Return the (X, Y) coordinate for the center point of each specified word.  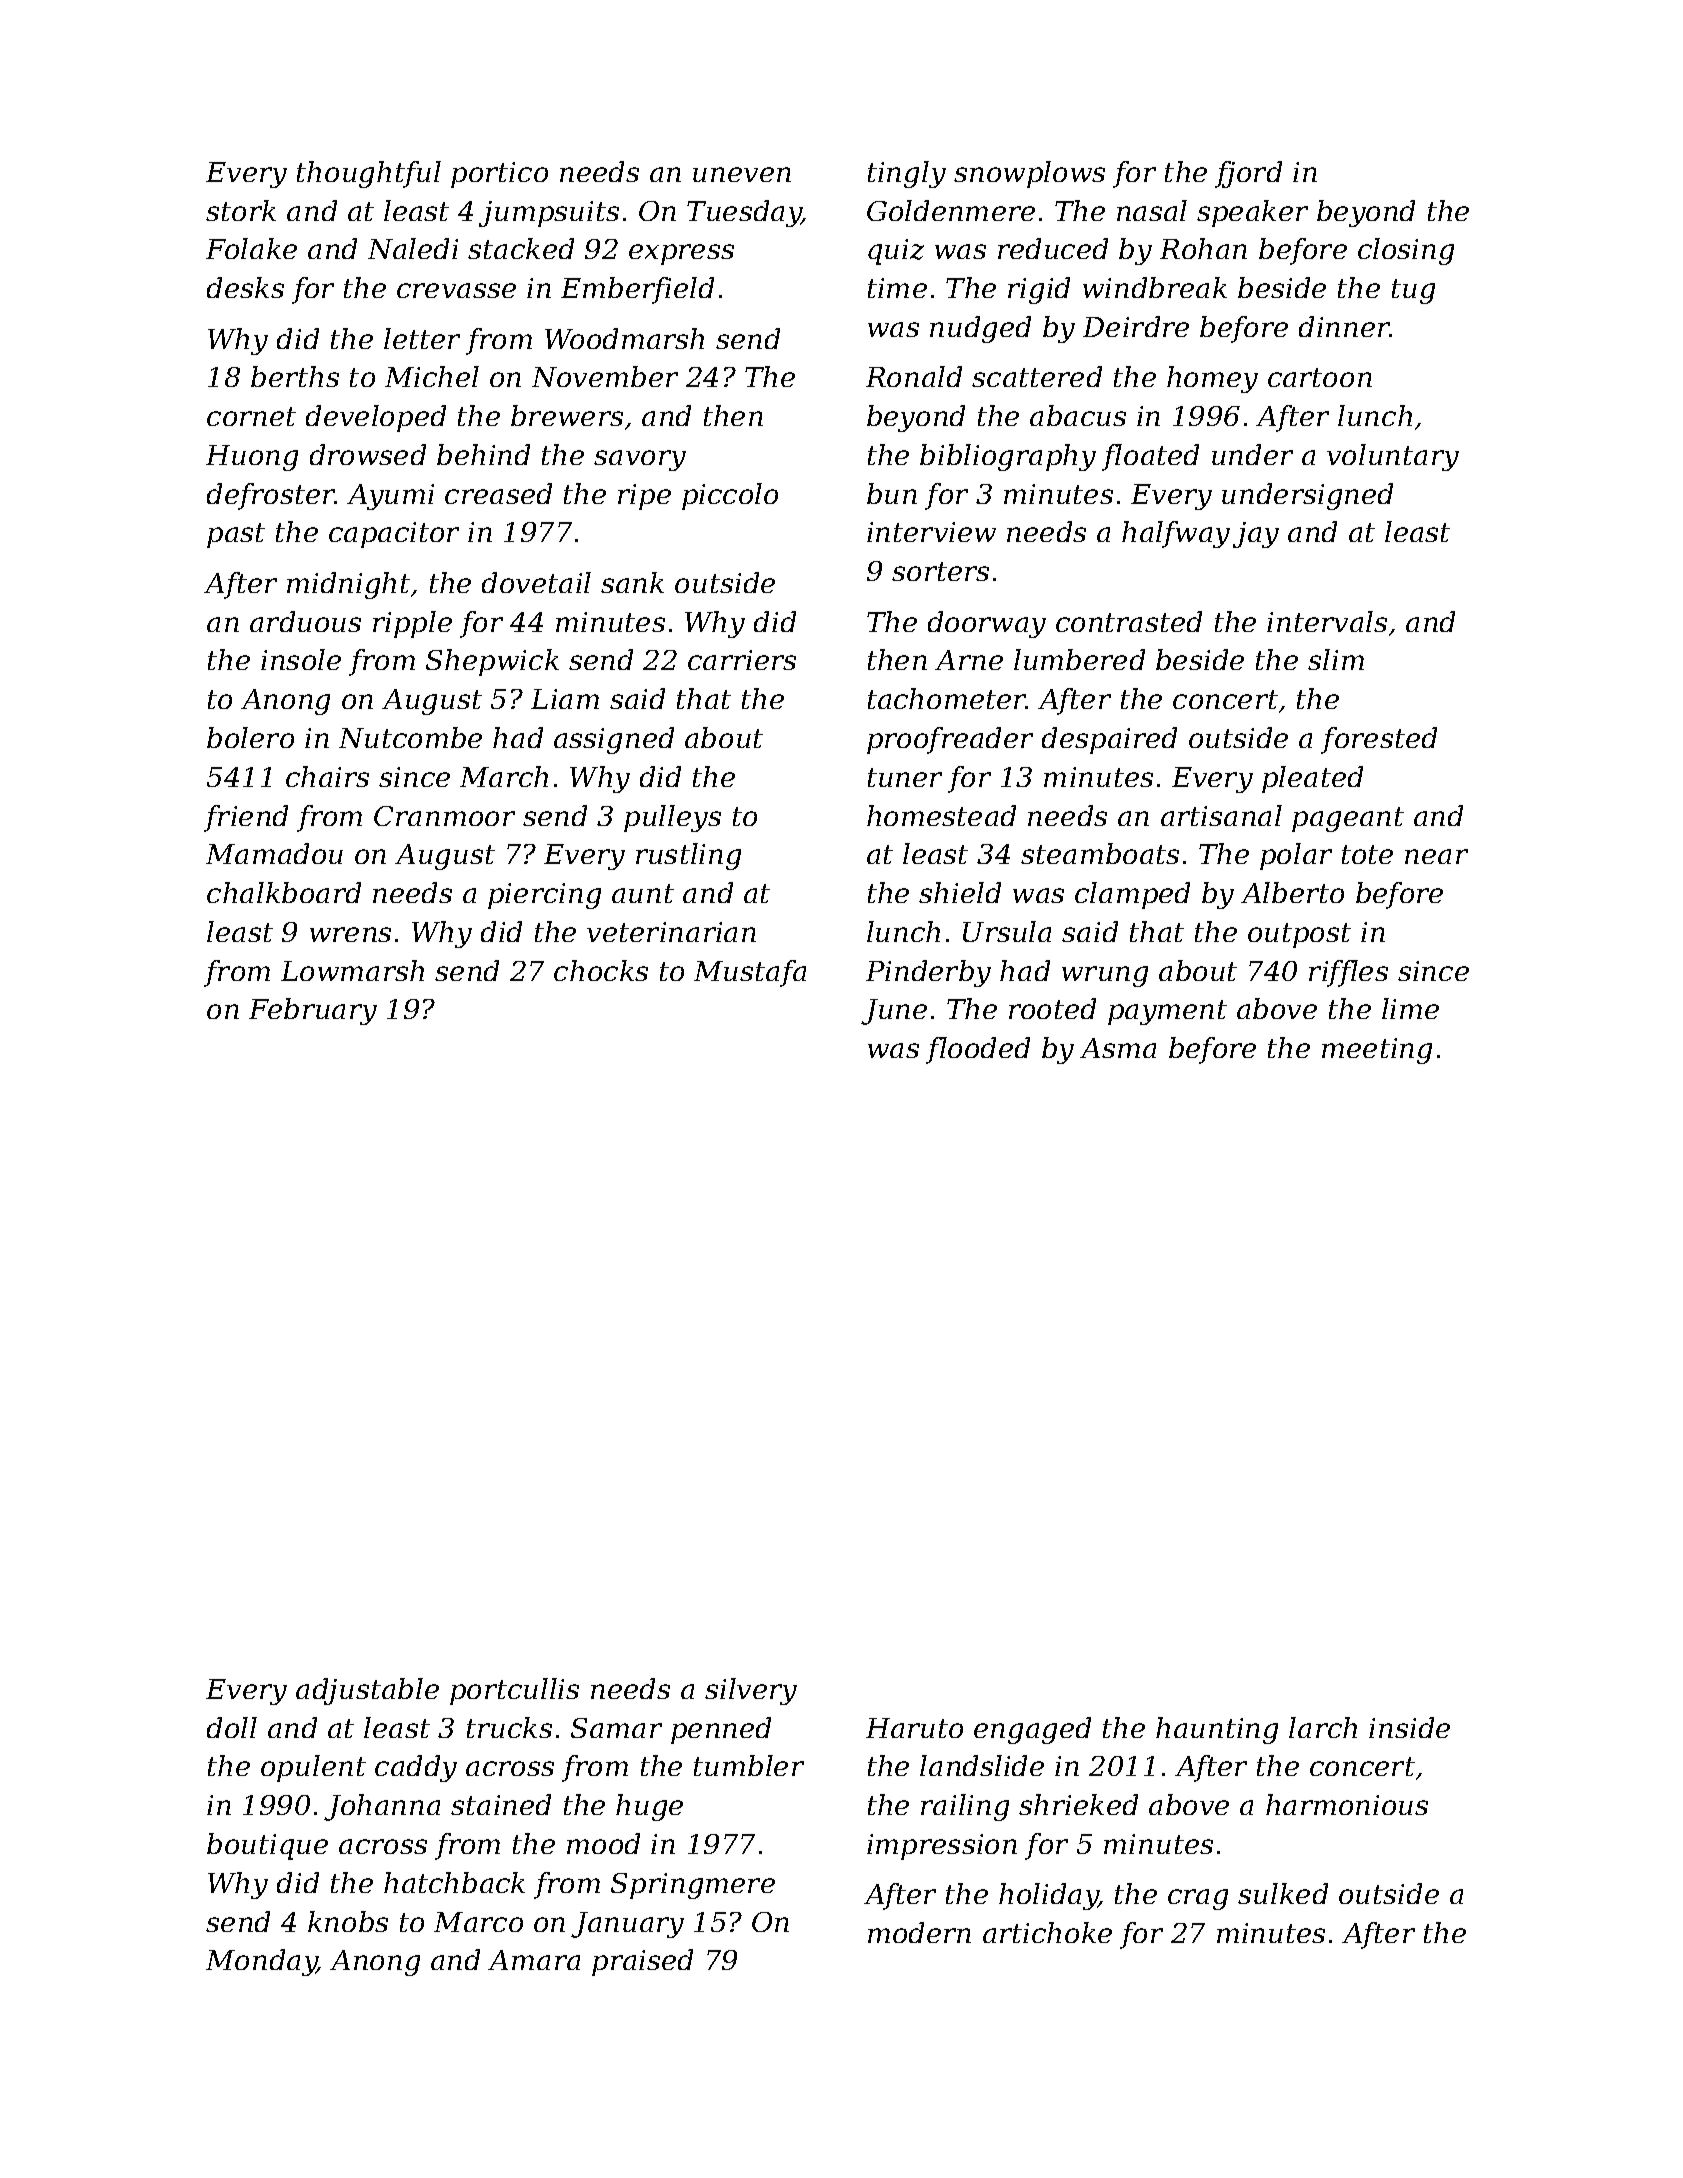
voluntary (1393, 457)
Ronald (914, 376)
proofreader (950, 740)
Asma (1118, 1048)
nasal (1152, 210)
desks (245, 287)
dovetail (536, 582)
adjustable (367, 1691)
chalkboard (284, 892)
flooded (978, 1050)
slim (1336, 659)
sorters (940, 571)
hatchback (454, 1882)
